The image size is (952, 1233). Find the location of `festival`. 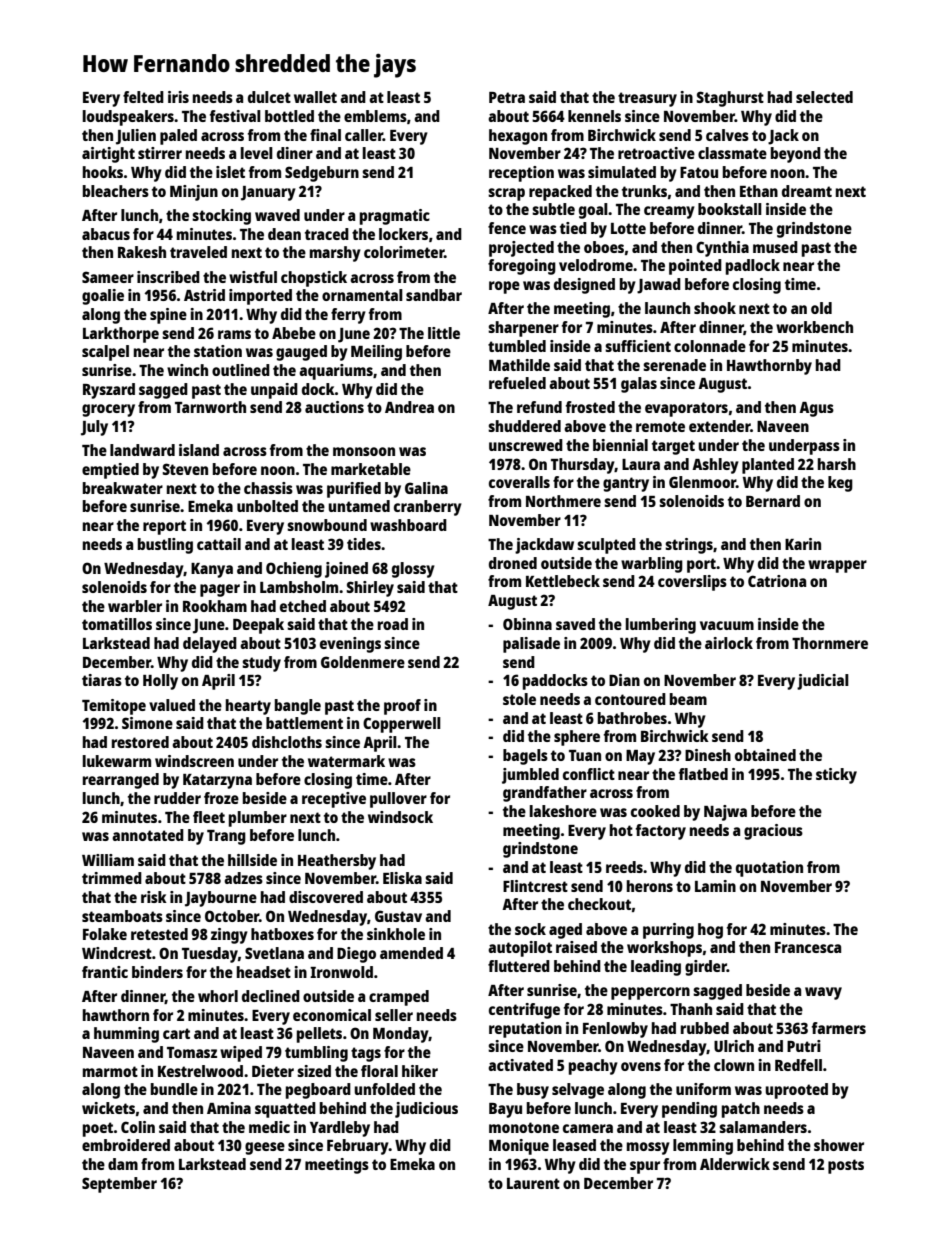

festival is located at coordinates (235, 116).
